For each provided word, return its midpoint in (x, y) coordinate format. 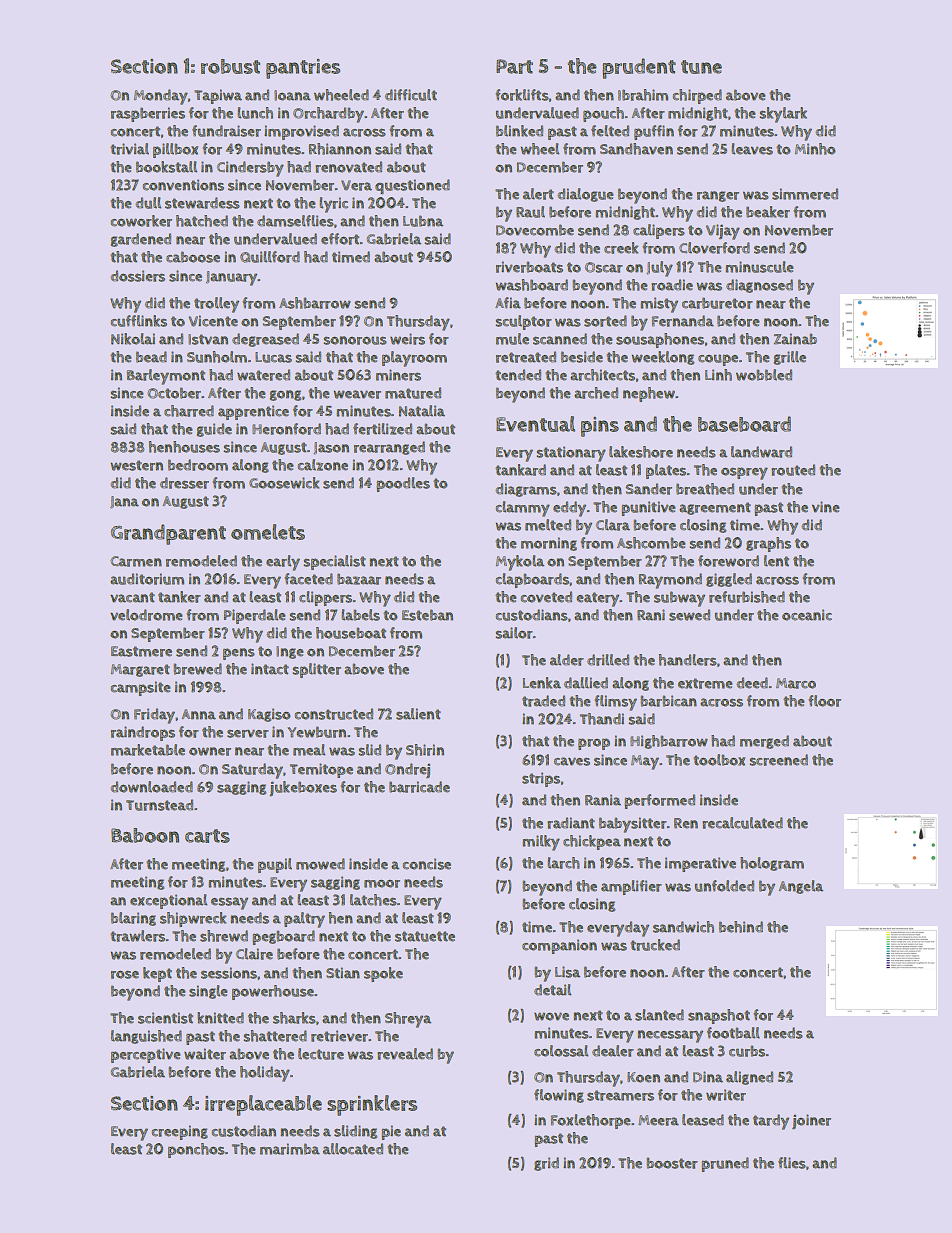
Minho (815, 149)
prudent (639, 68)
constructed (334, 714)
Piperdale (255, 616)
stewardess (202, 203)
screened (778, 760)
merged (764, 742)
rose (125, 975)
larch (563, 863)
